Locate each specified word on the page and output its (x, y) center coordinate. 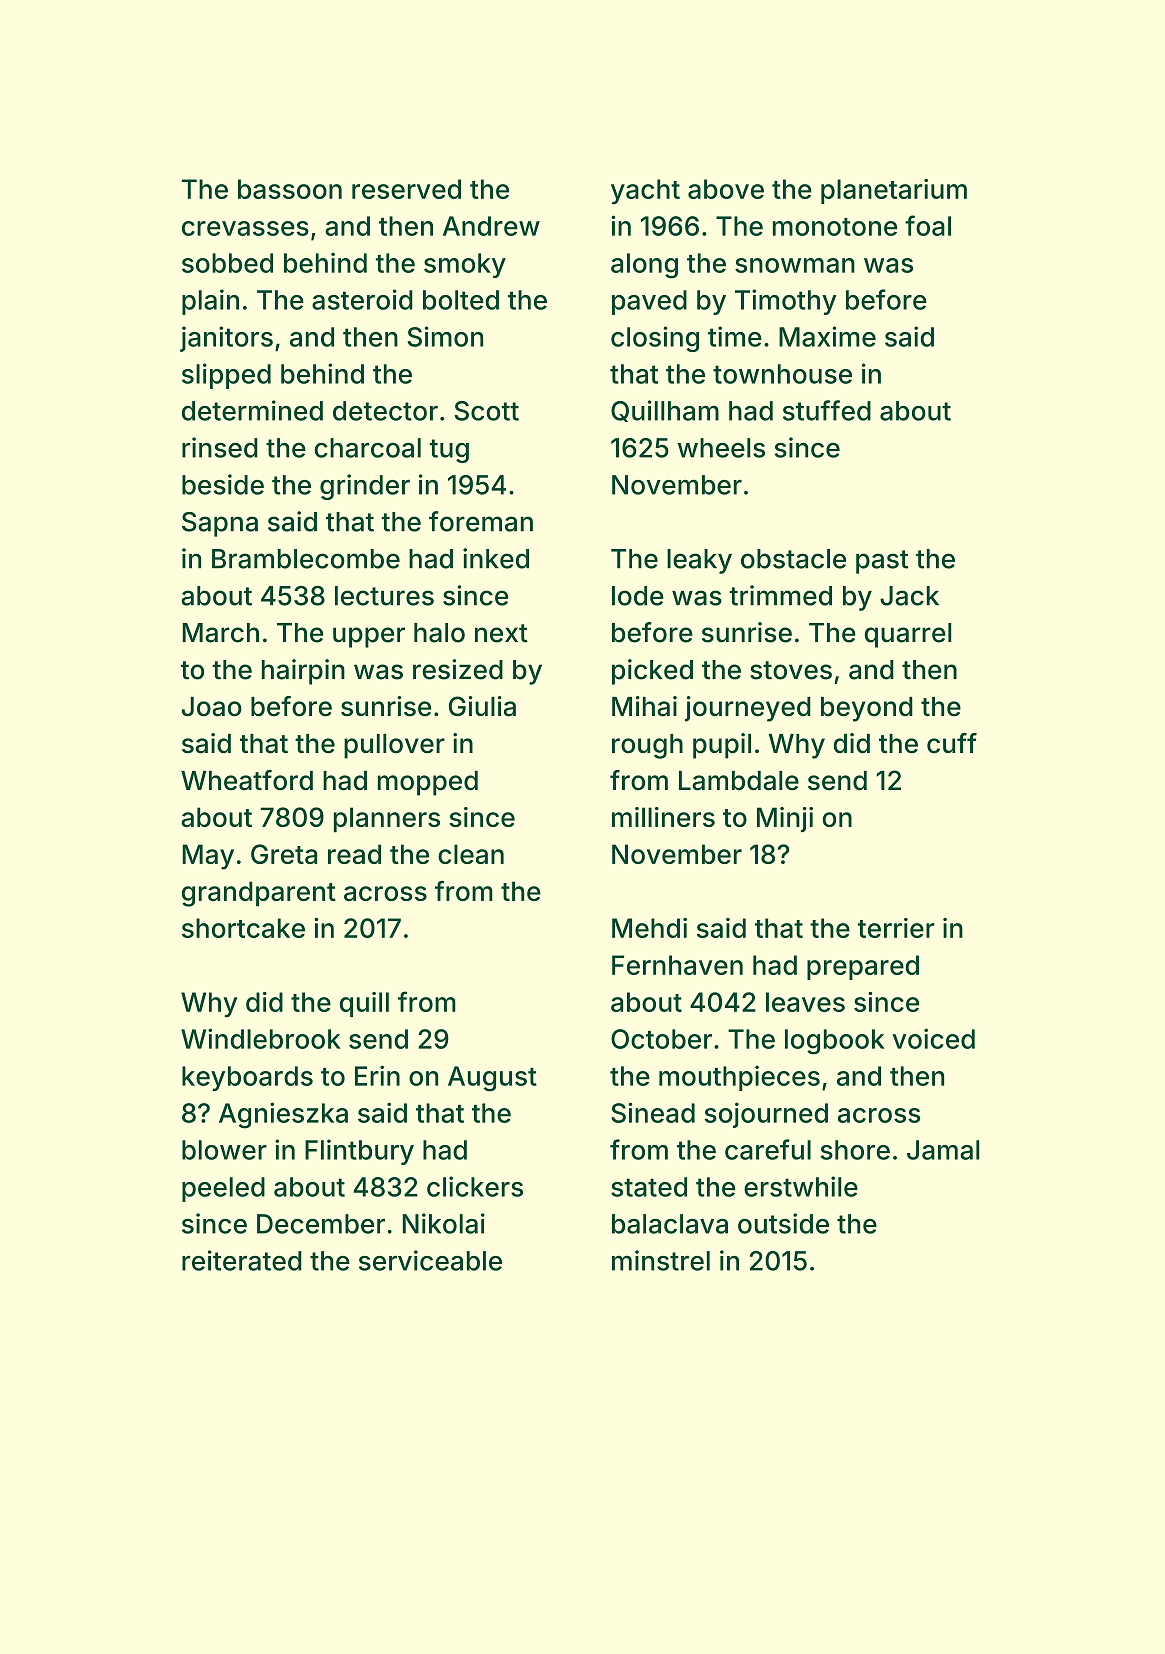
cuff (952, 743)
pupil (722, 746)
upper (369, 637)
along (644, 266)
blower (224, 1150)
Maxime (827, 336)
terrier (896, 928)
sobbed (227, 263)
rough (647, 746)
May (208, 857)
